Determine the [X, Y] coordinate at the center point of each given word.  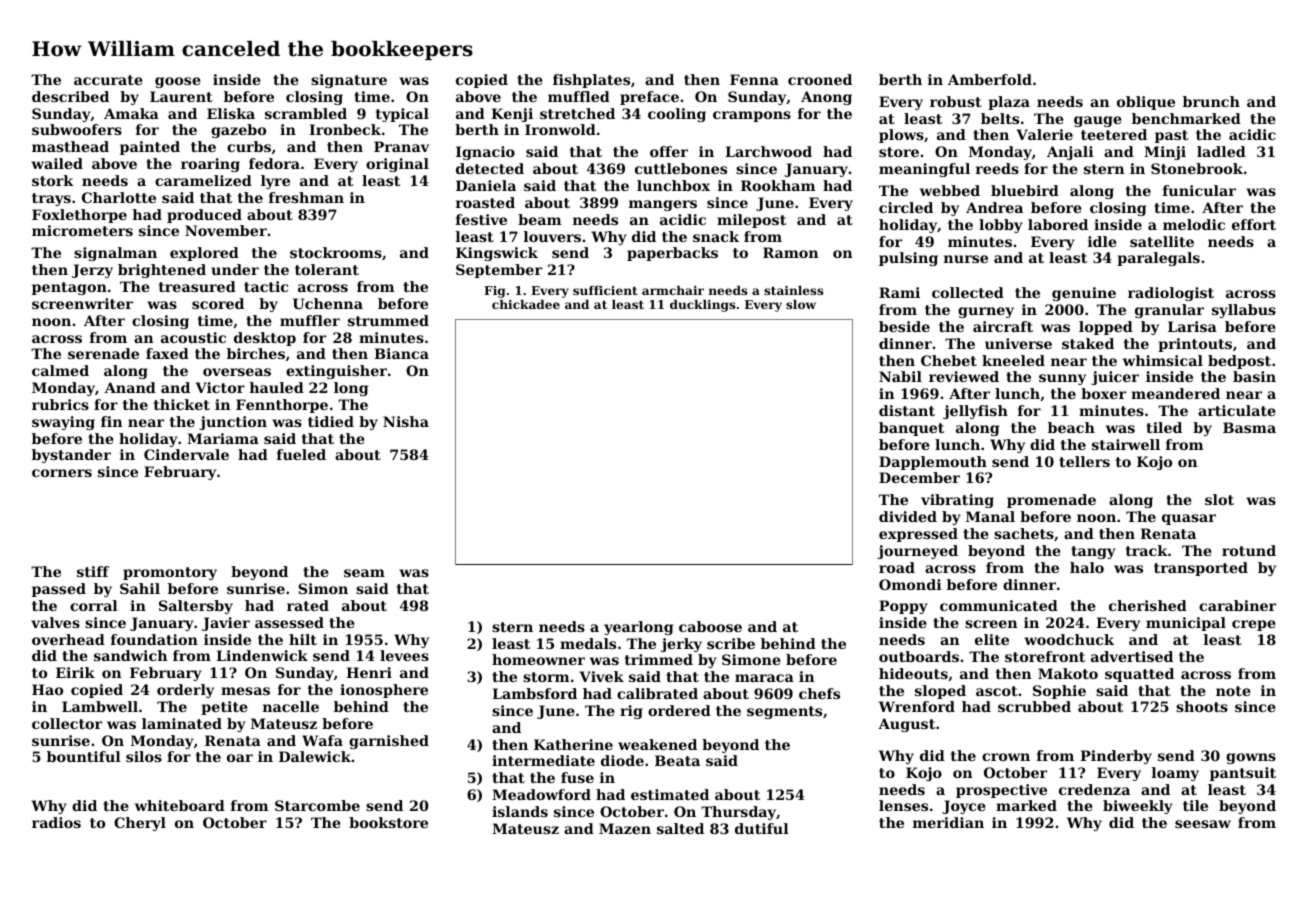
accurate [108, 80]
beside [904, 326]
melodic [1194, 224]
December [919, 477]
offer [669, 151]
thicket [182, 404]
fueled [301, 454]
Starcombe [317, 805]
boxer [1103, 393]
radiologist [1171, 294]
